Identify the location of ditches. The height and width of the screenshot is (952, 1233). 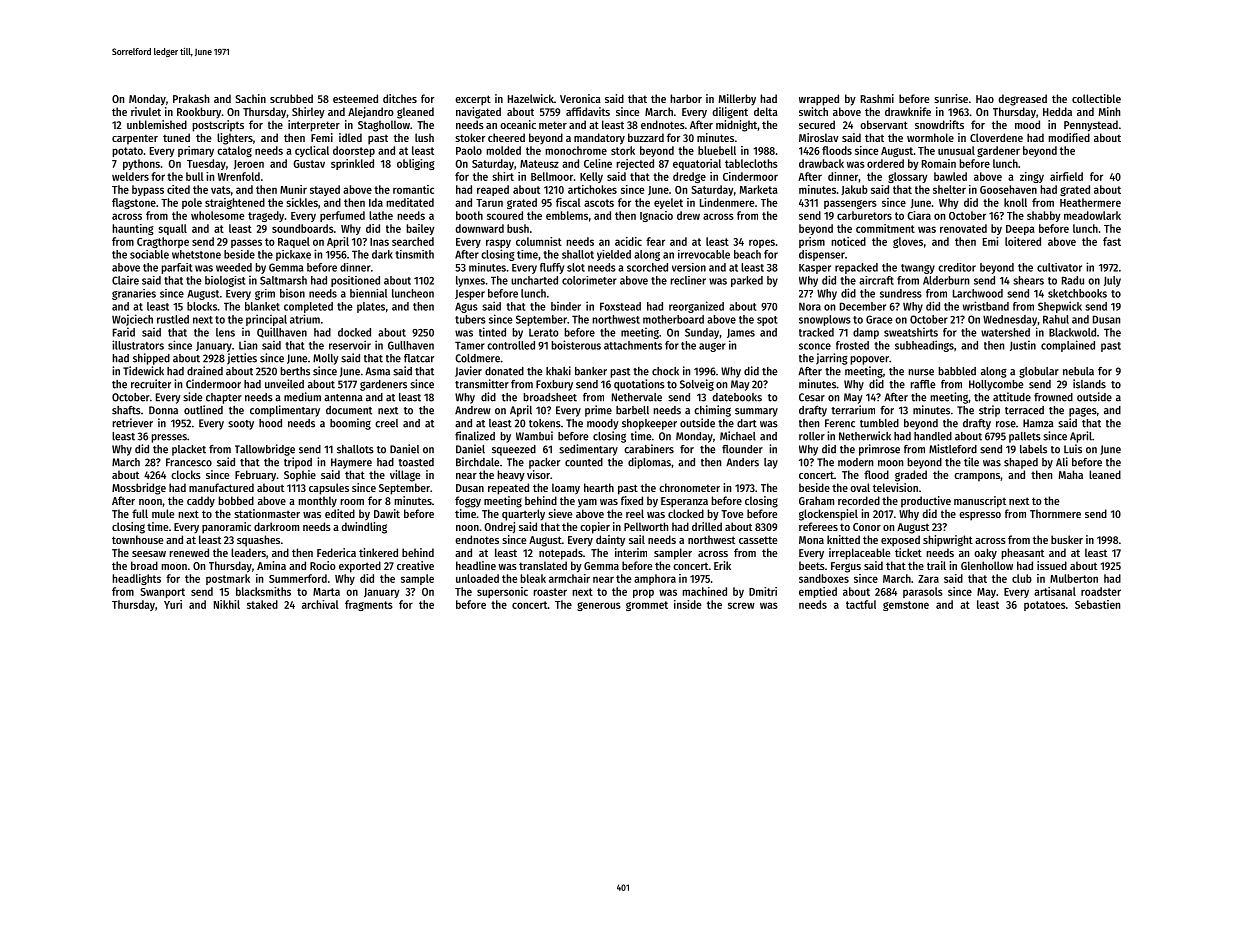
(400, 98).
